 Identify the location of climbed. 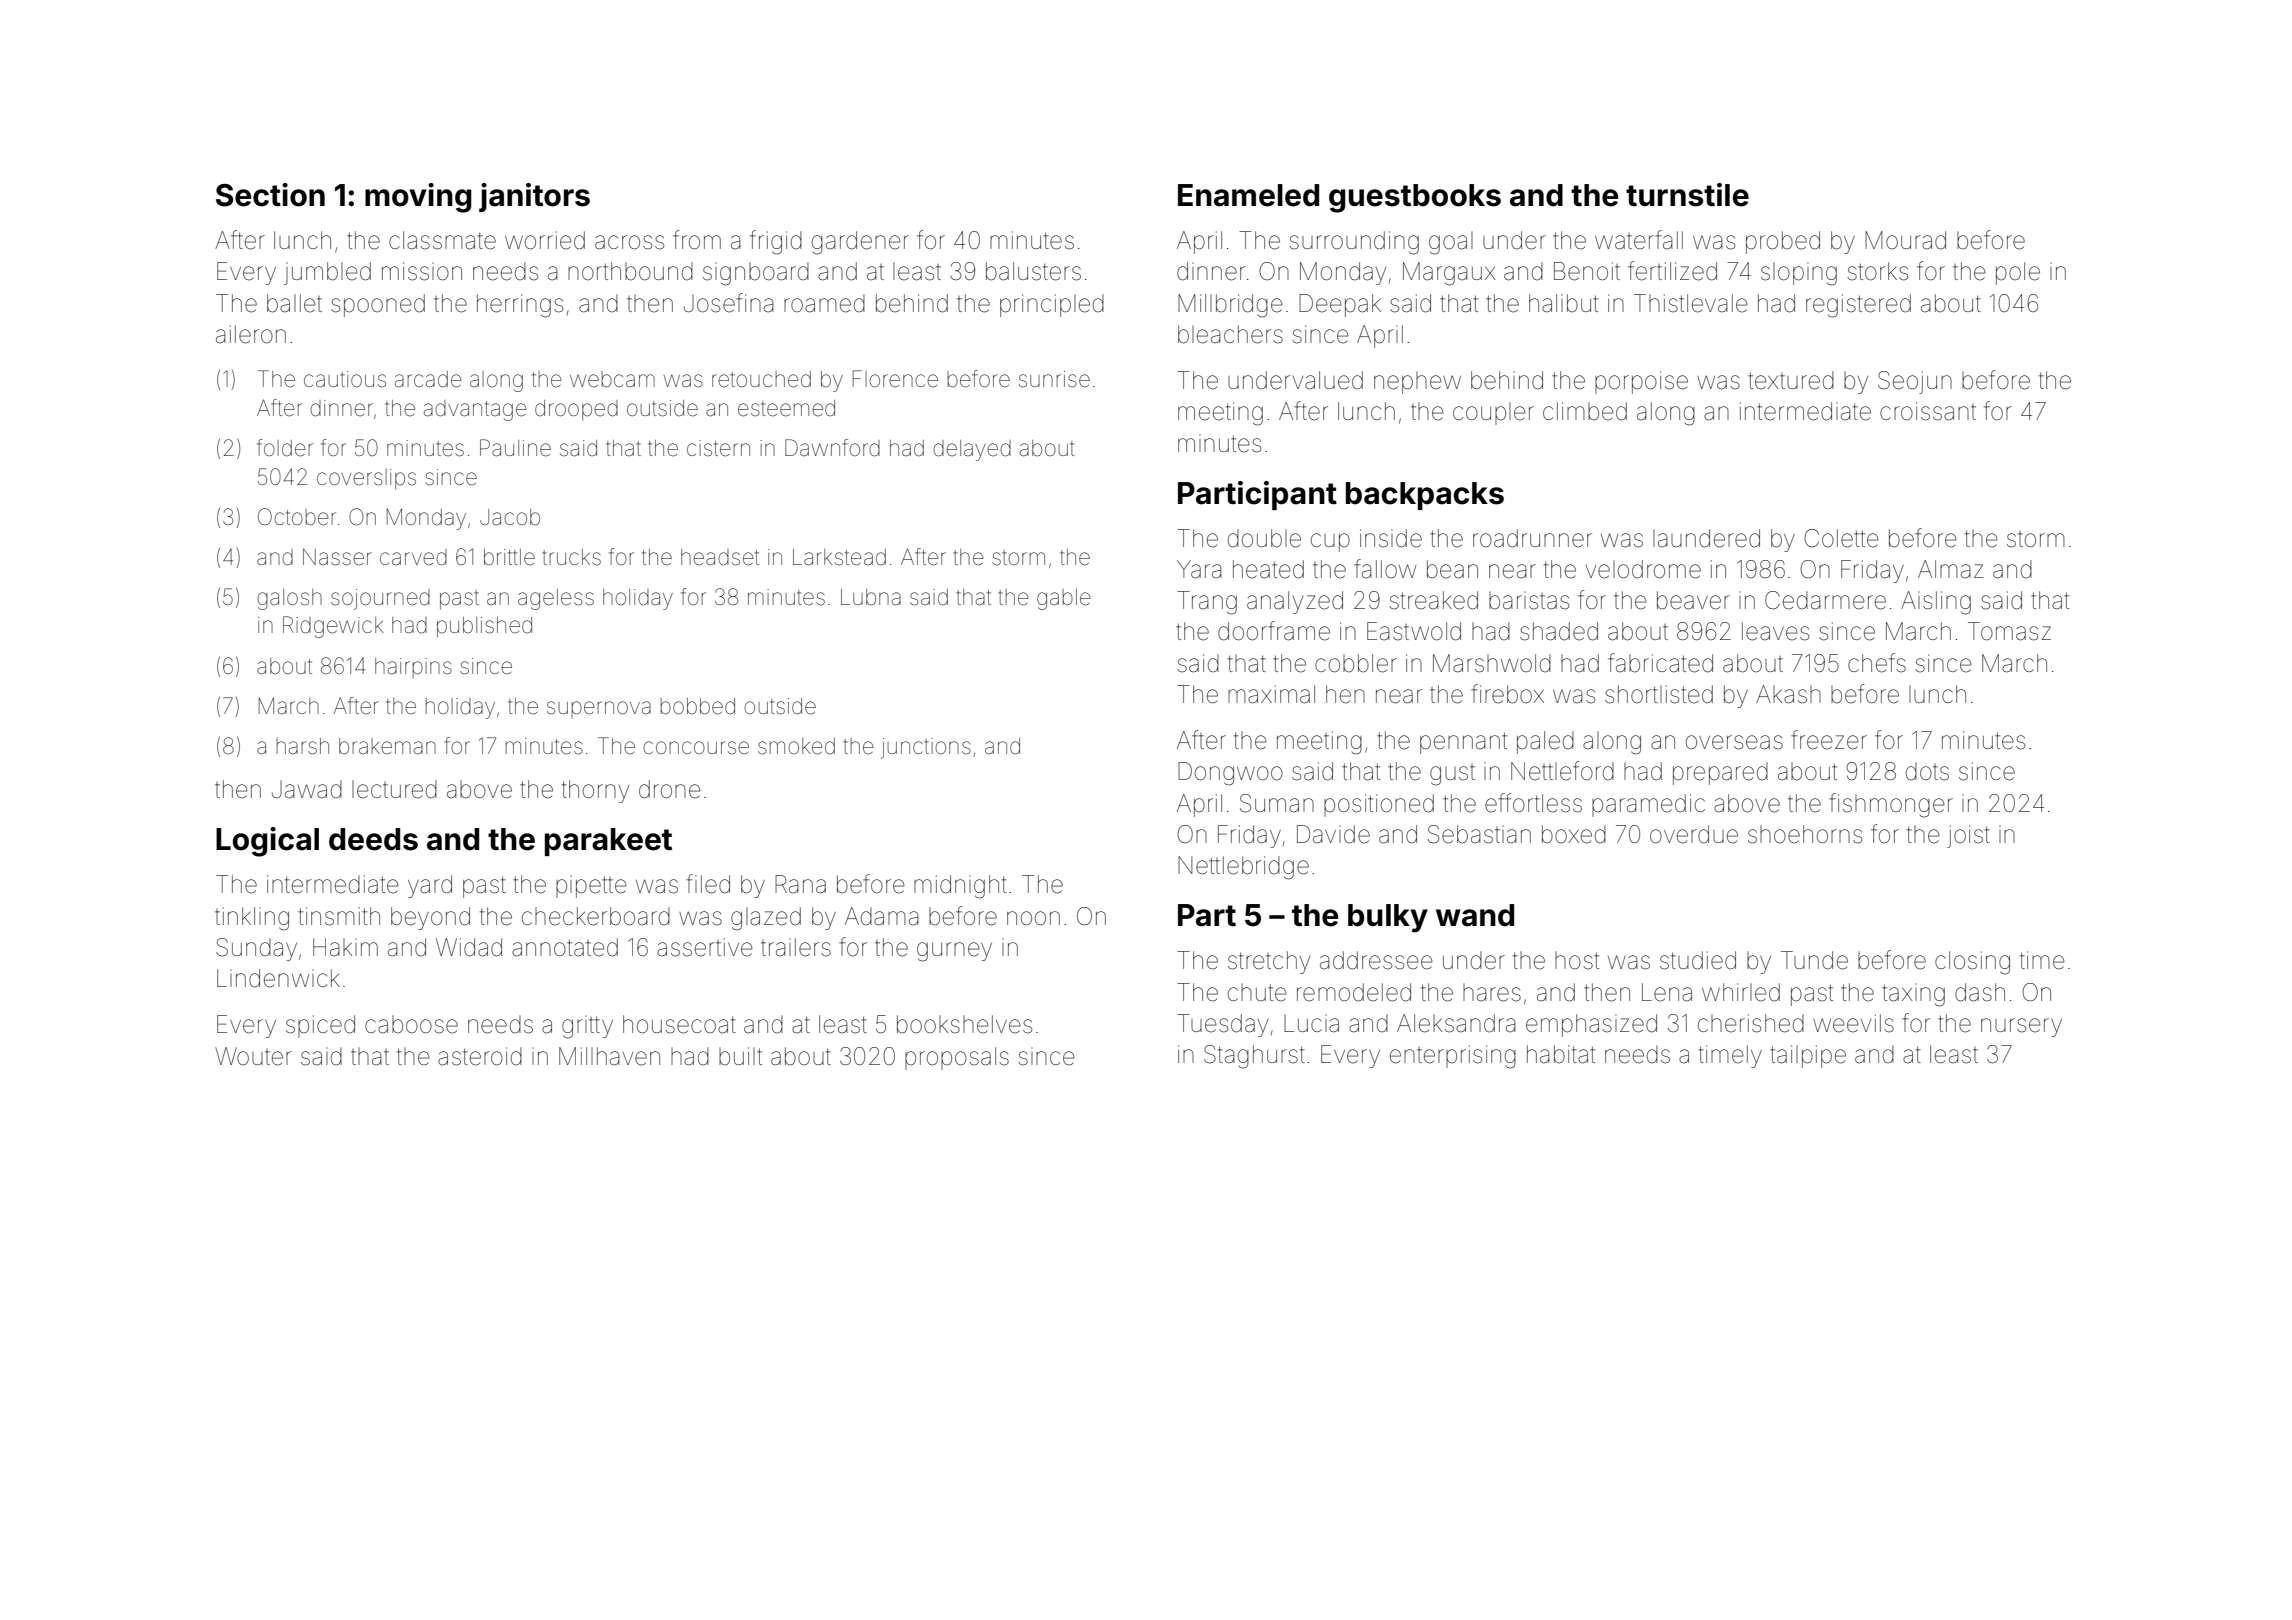
(1585, 411).
